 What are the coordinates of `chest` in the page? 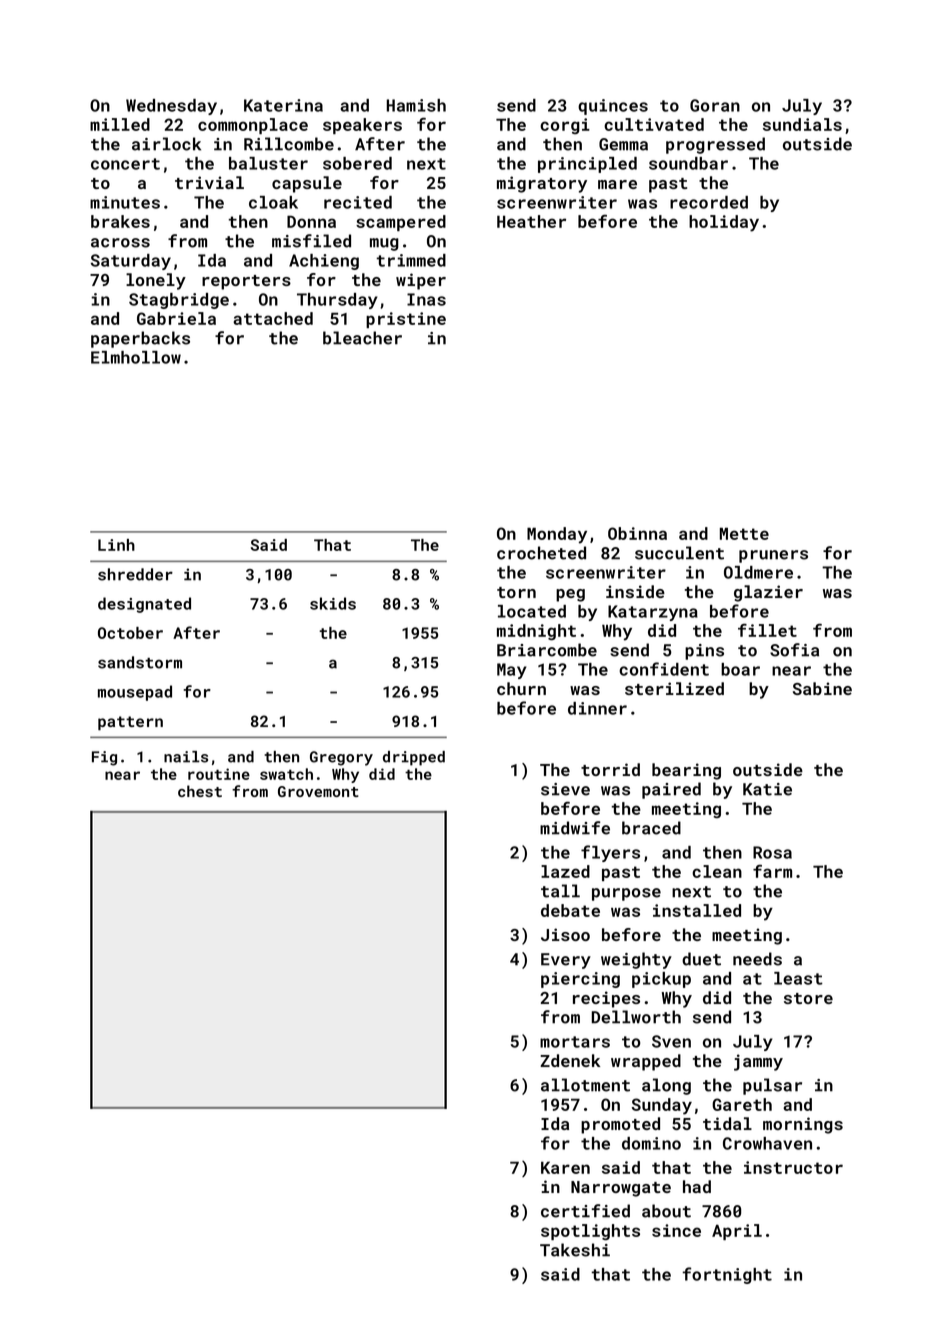 It's located at (200, 791).
